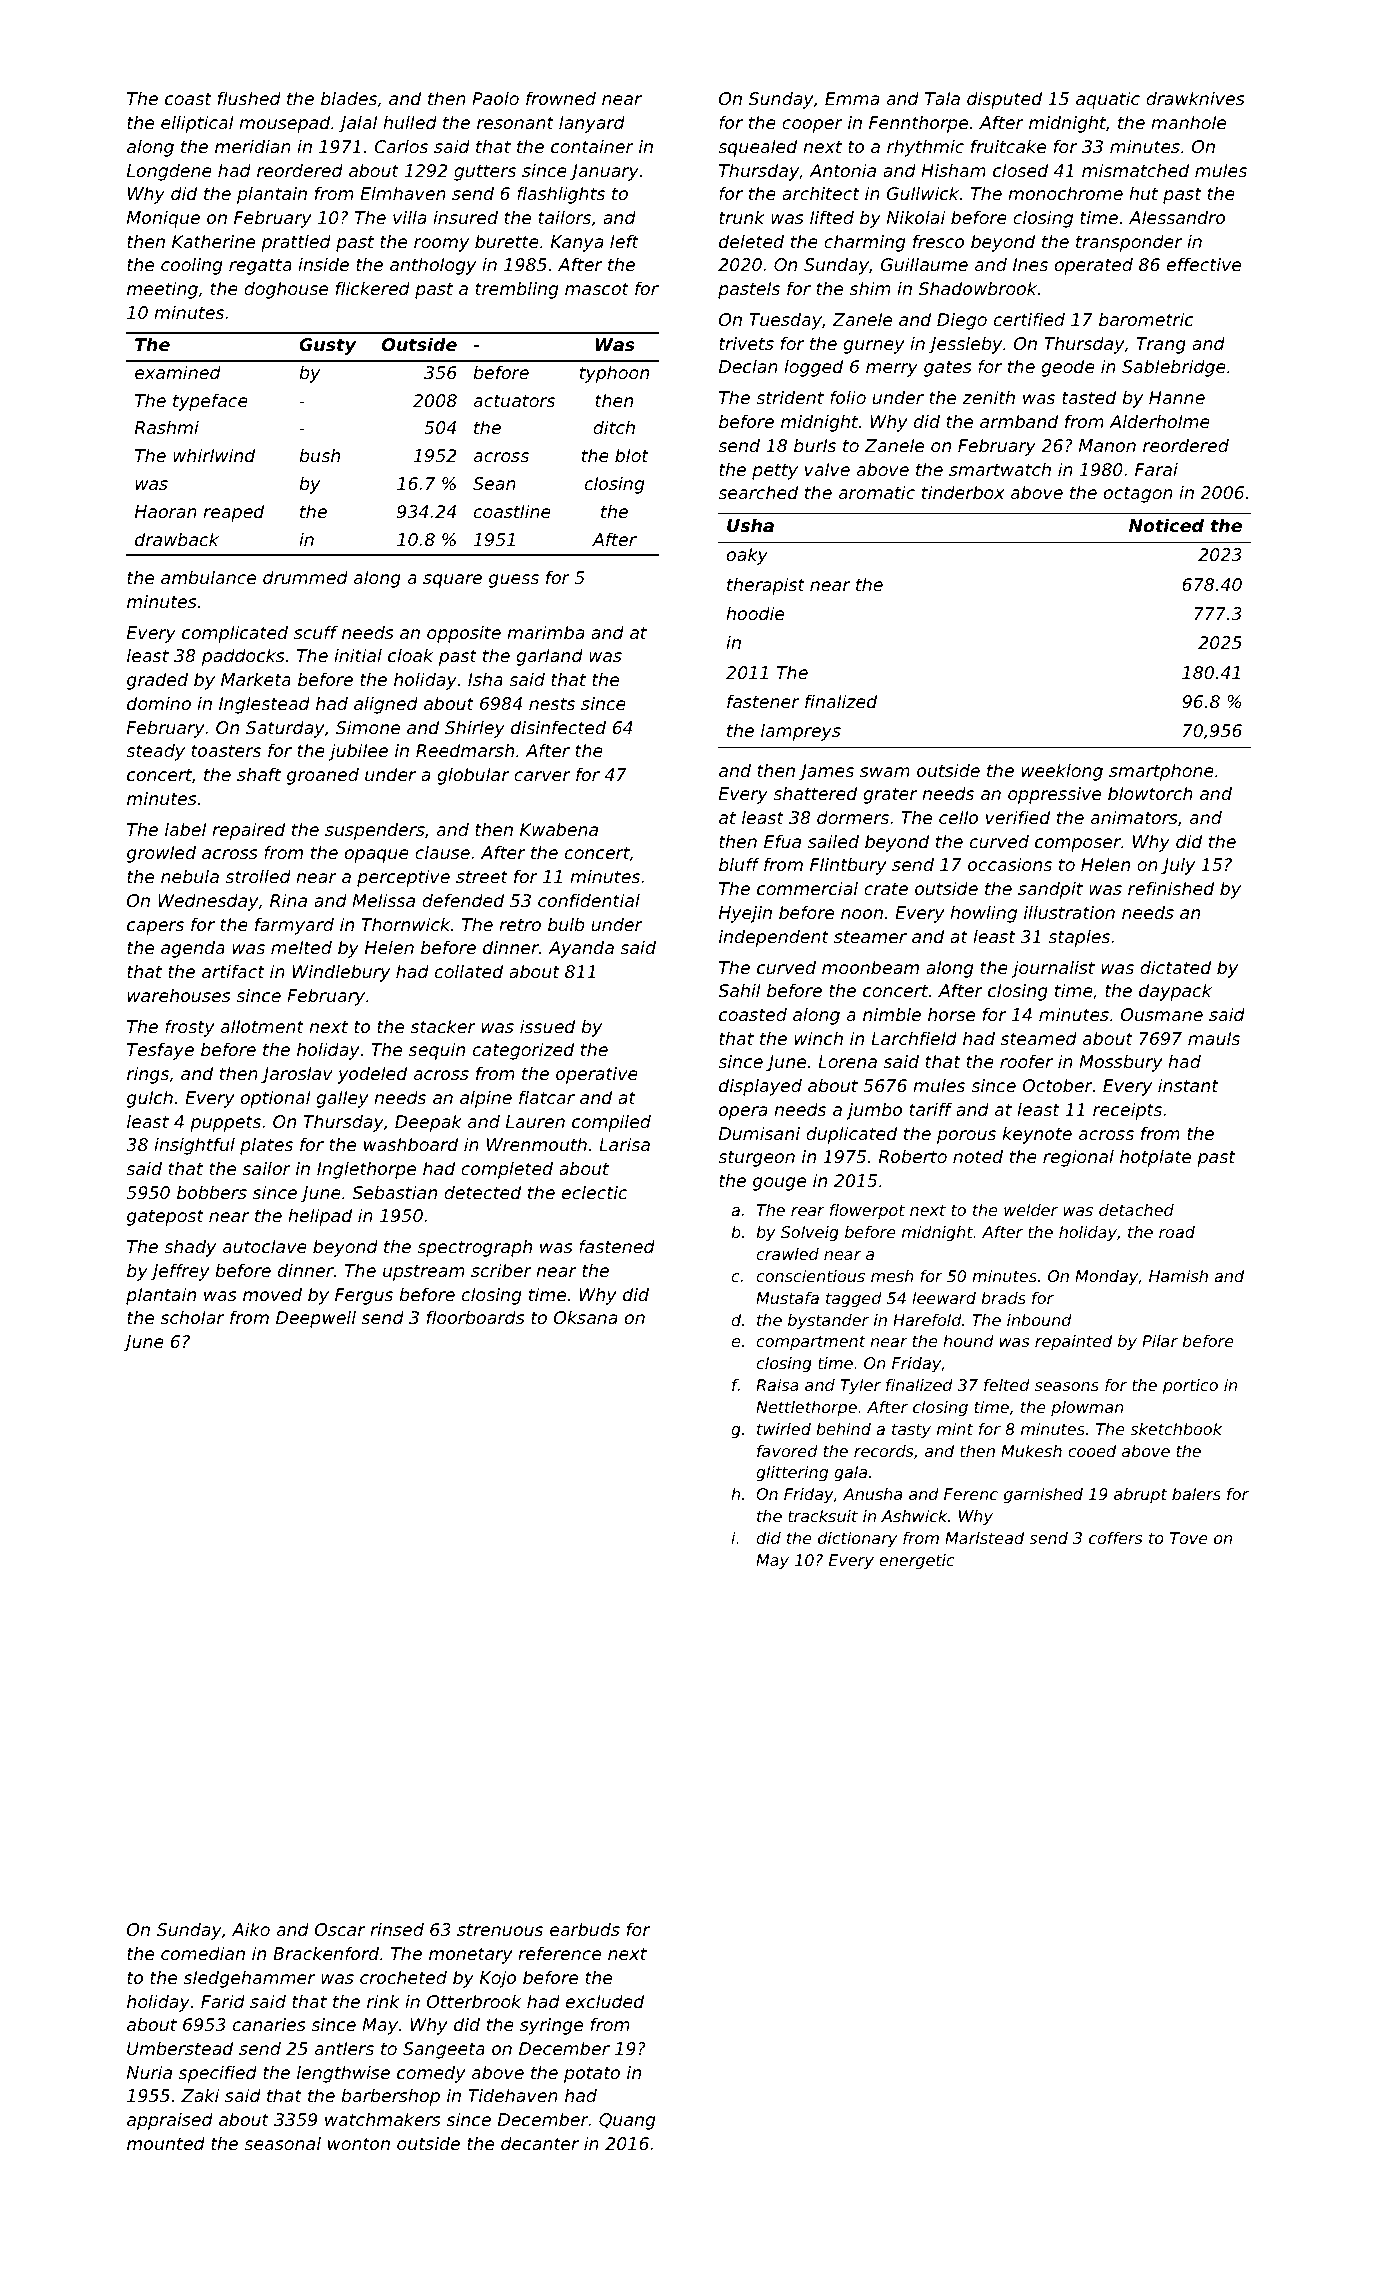 This page has height=2269, width=1377. Describe the element at coordinates (850, 1474) in the page. I see `gala` at that location.
